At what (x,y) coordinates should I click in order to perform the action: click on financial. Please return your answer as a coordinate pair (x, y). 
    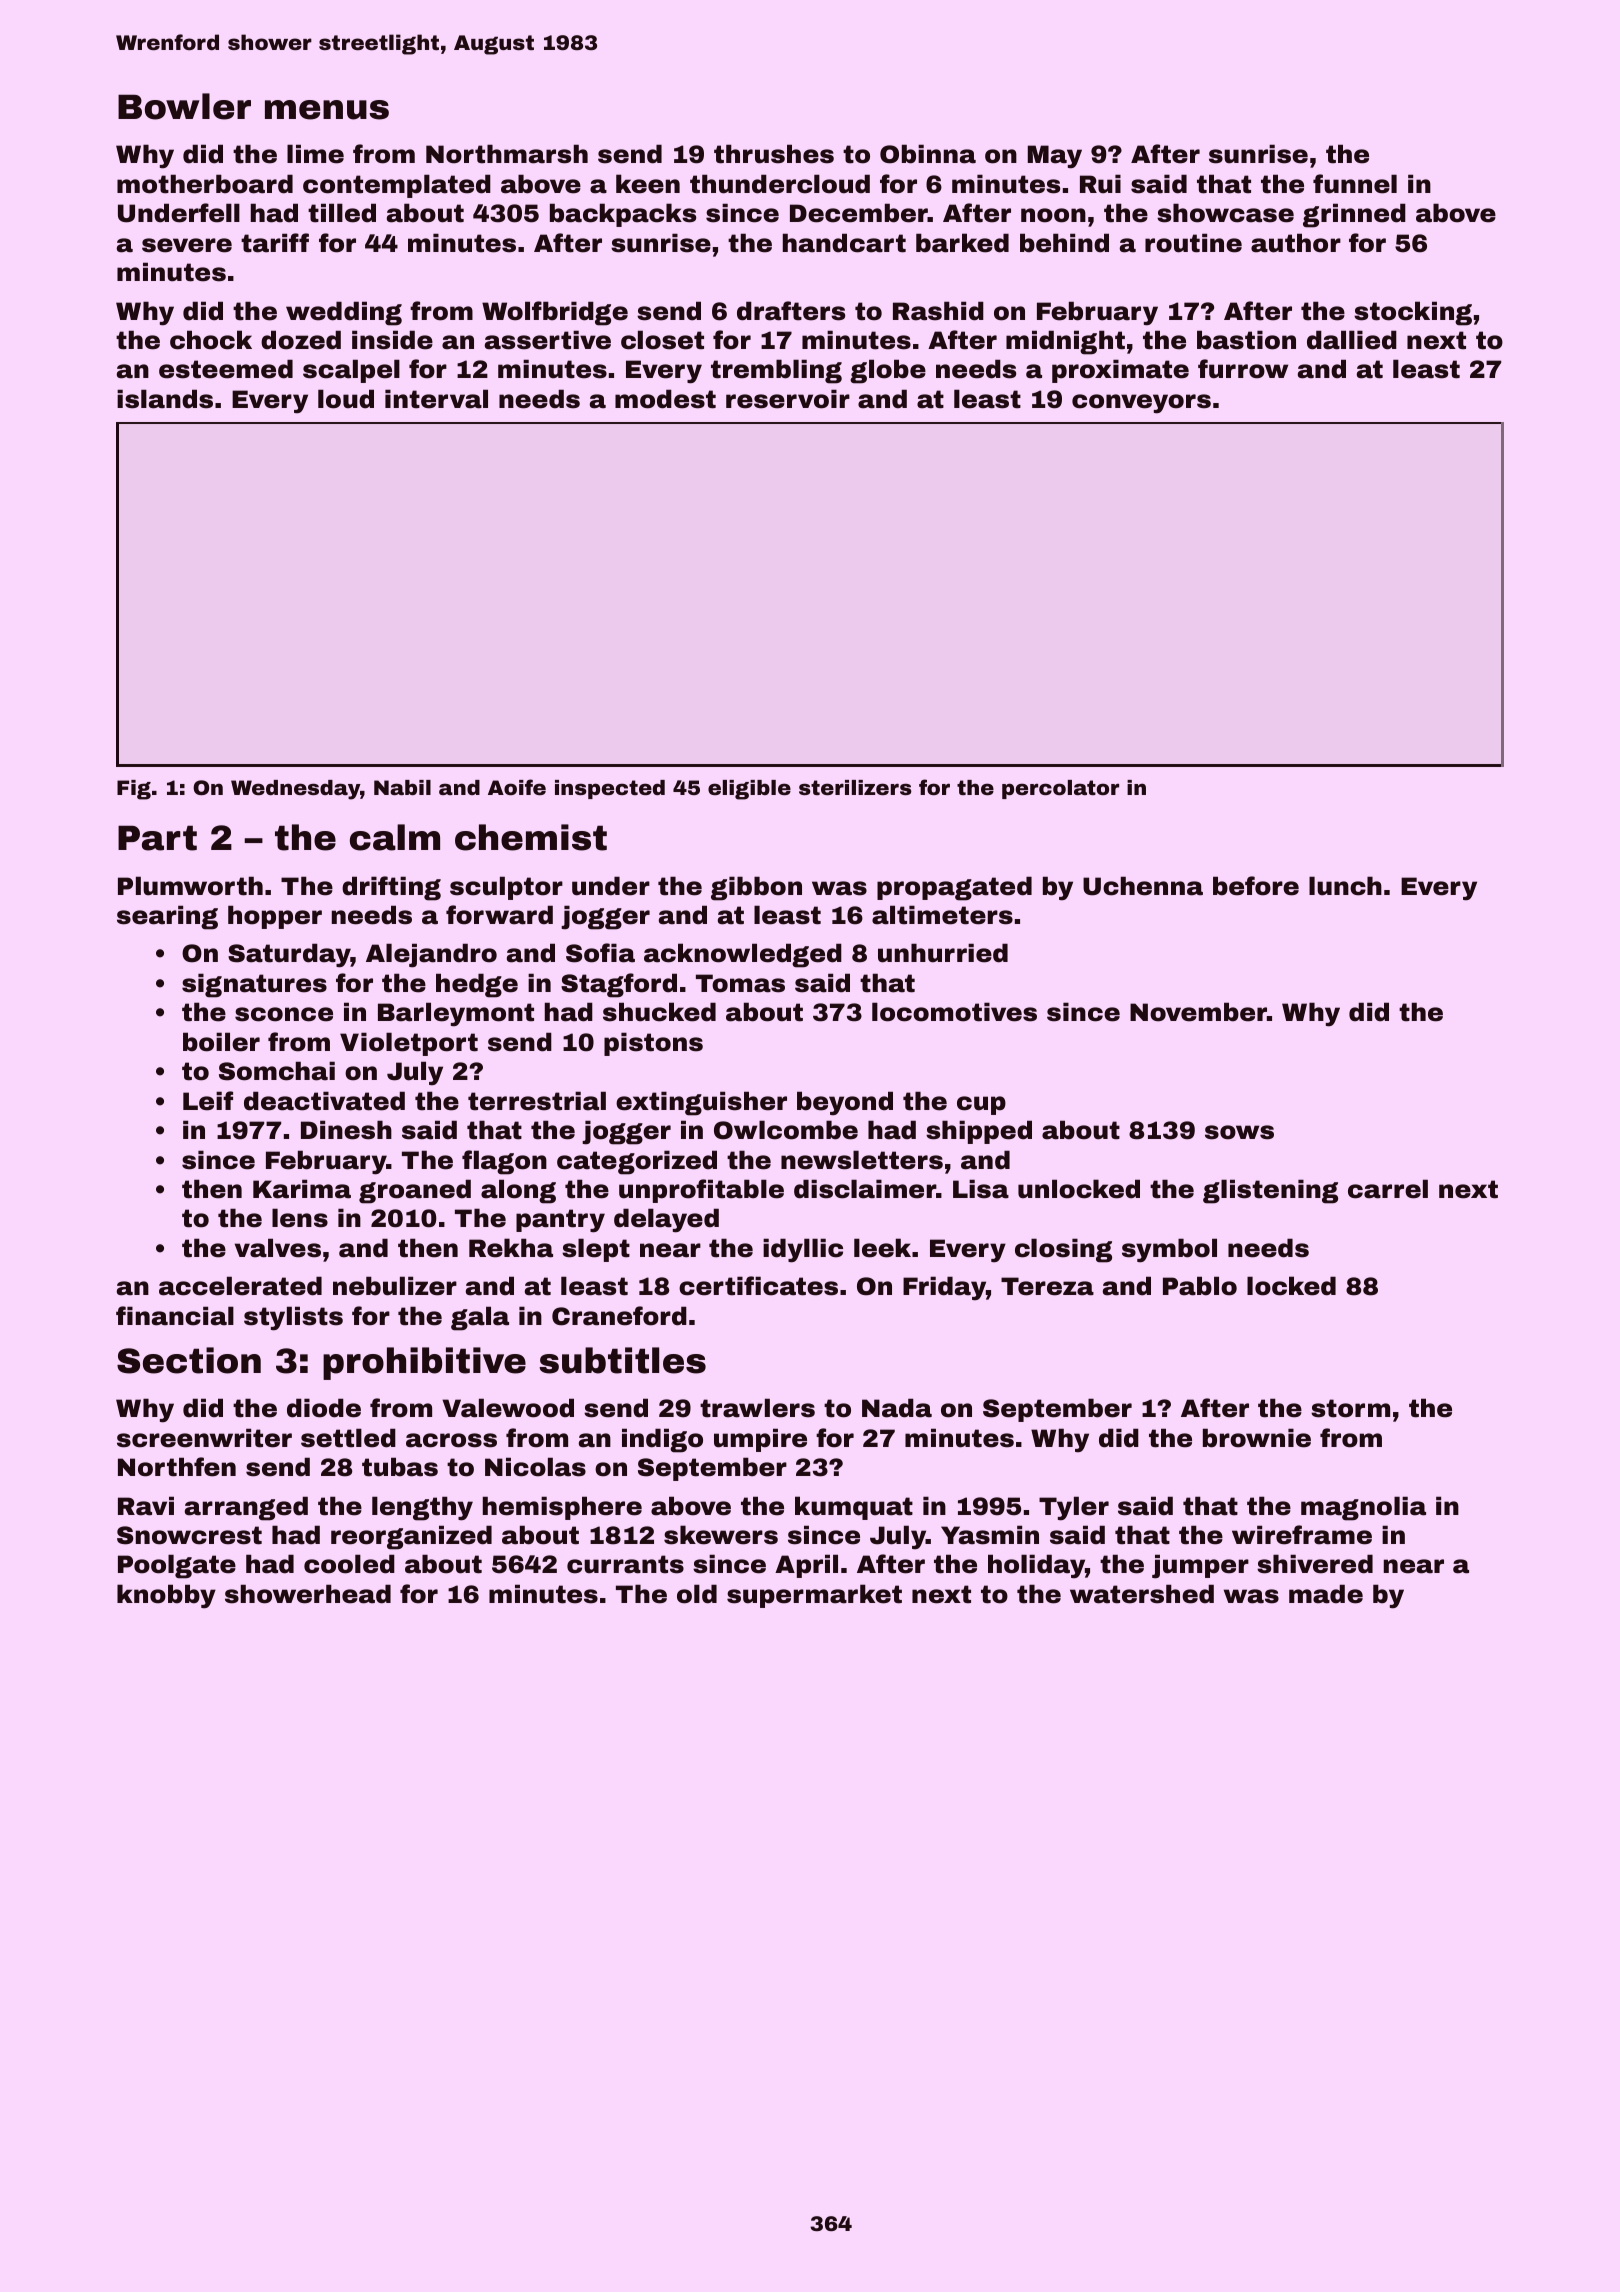
    Looking at the image, I should click on (175, 1316).
